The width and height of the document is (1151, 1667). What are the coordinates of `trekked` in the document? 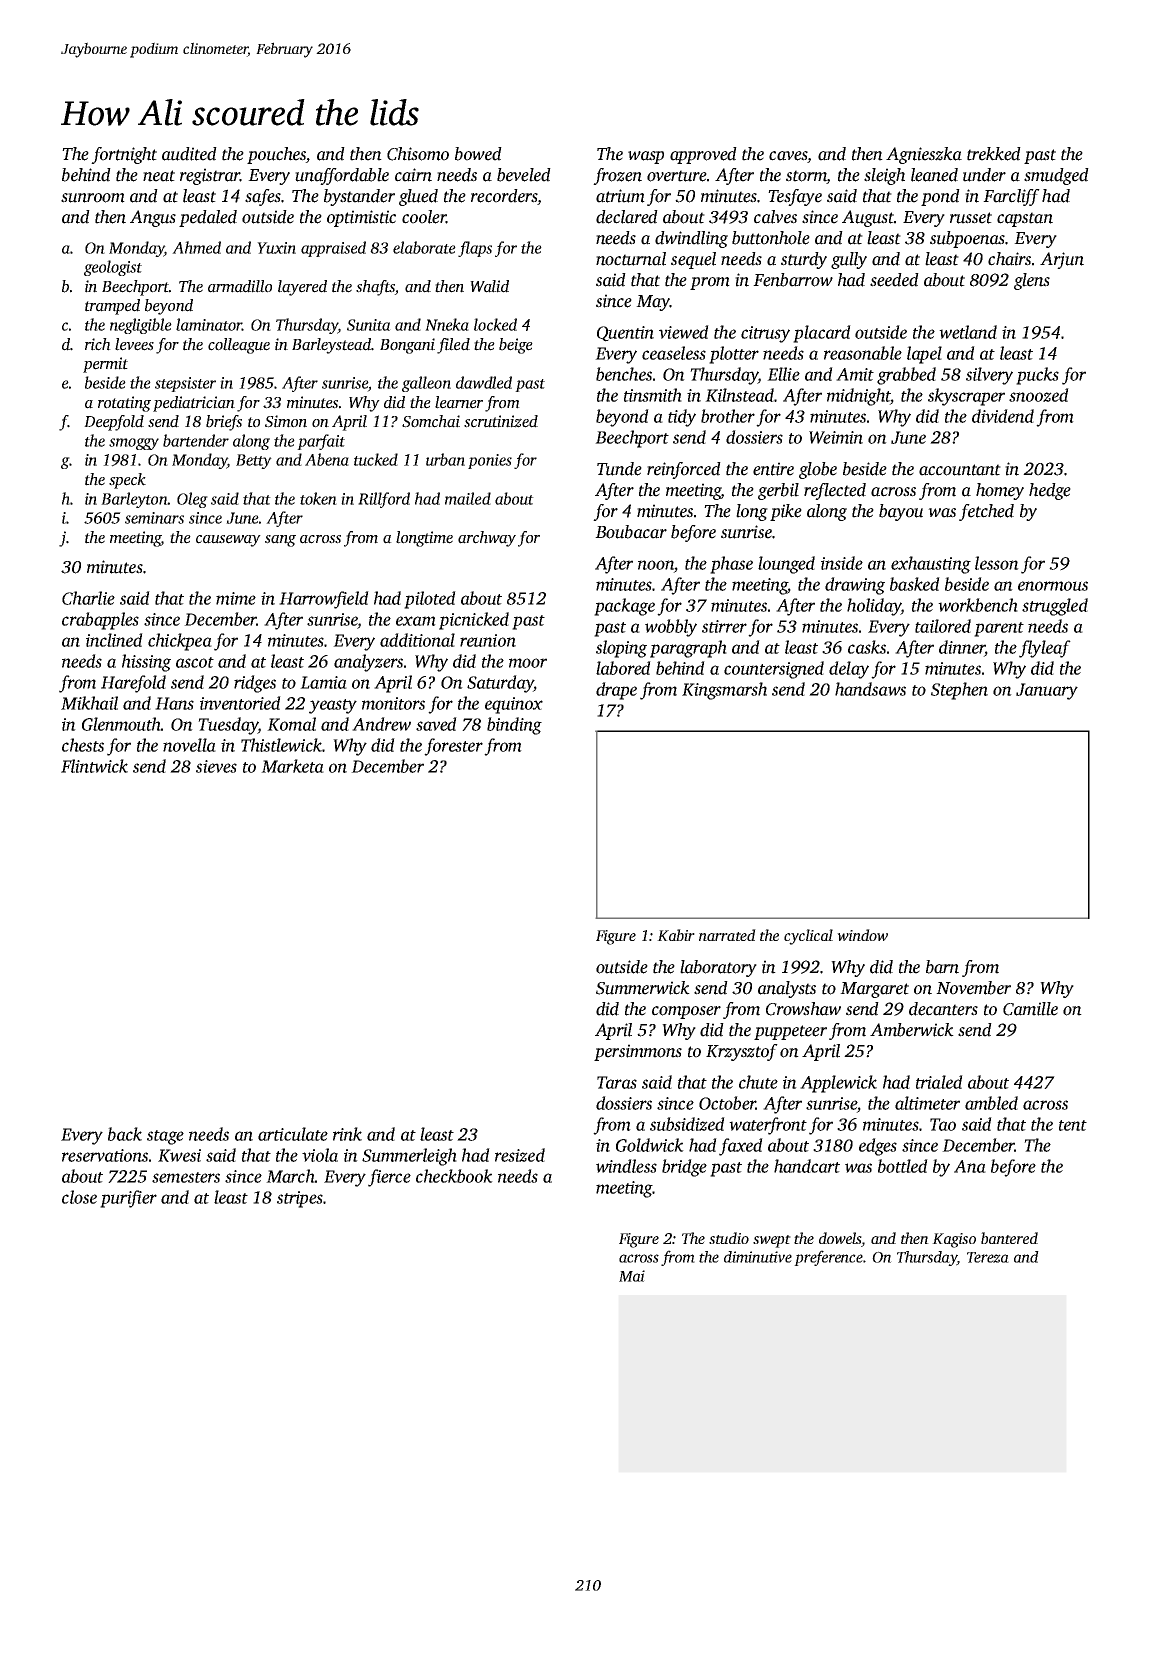 It's located at (994, 154).
